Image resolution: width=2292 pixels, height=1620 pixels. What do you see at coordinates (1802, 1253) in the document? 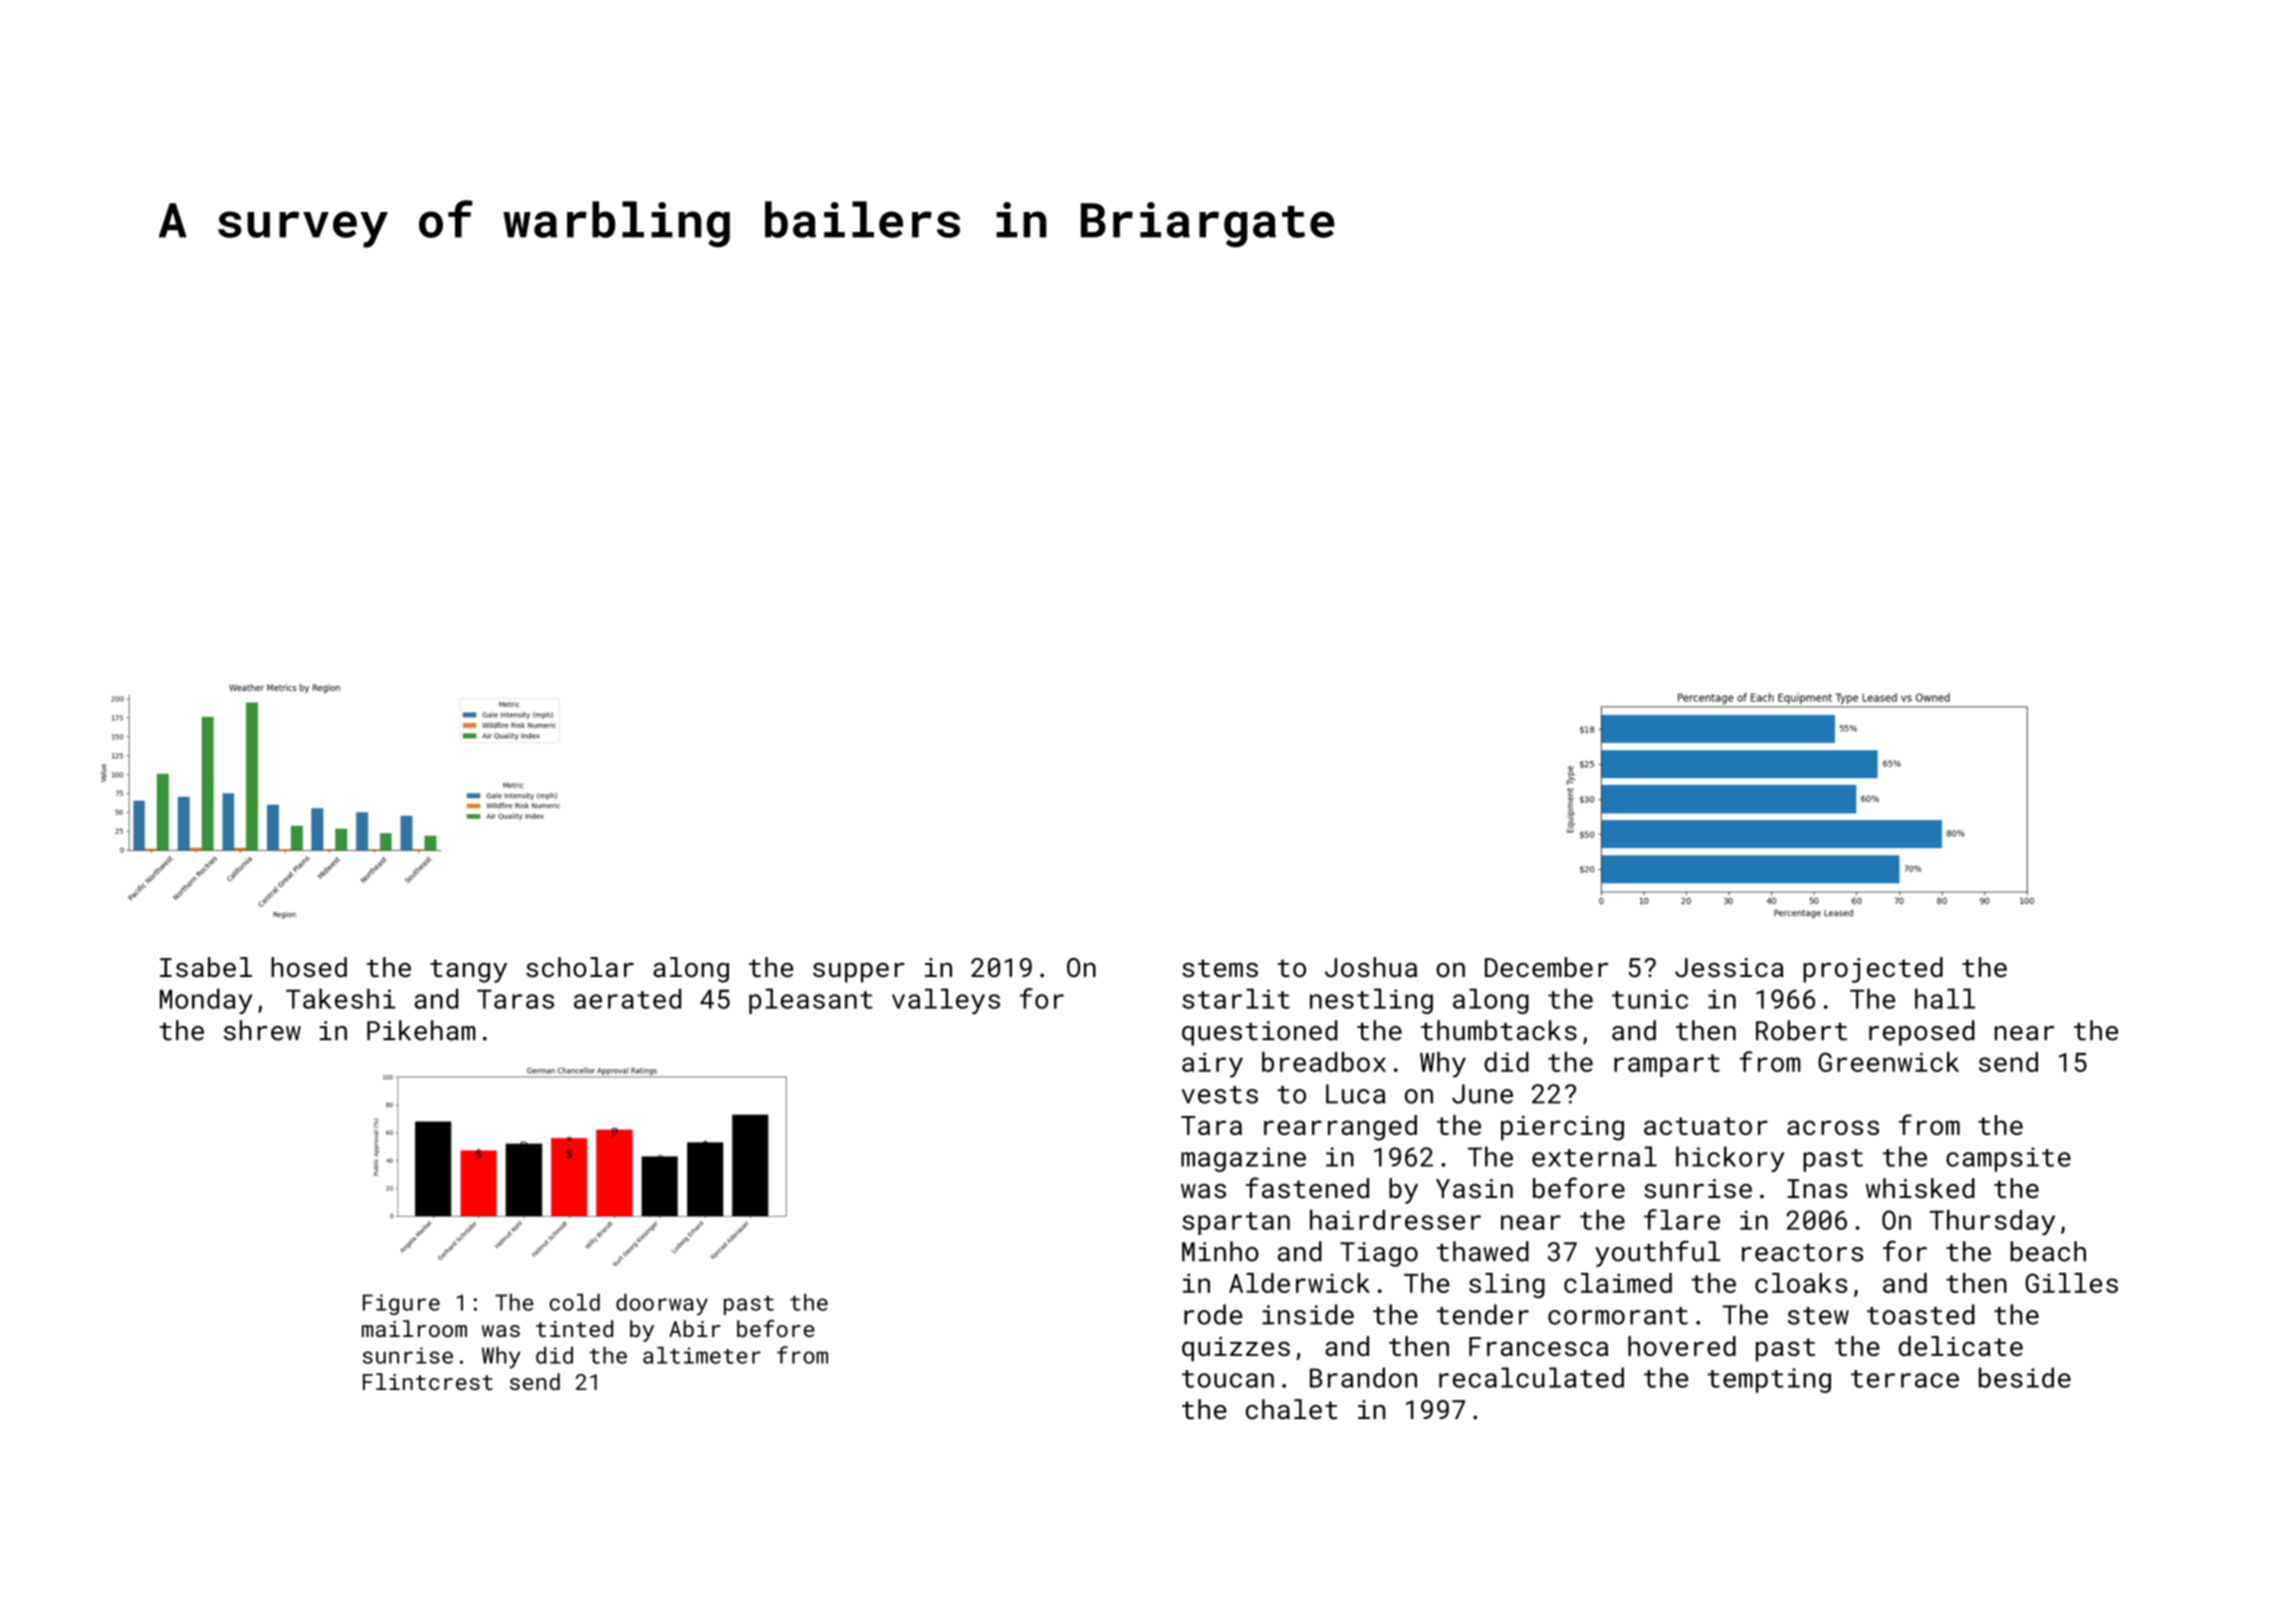
I see `reactors` at bounding box center [1802, 1253].
